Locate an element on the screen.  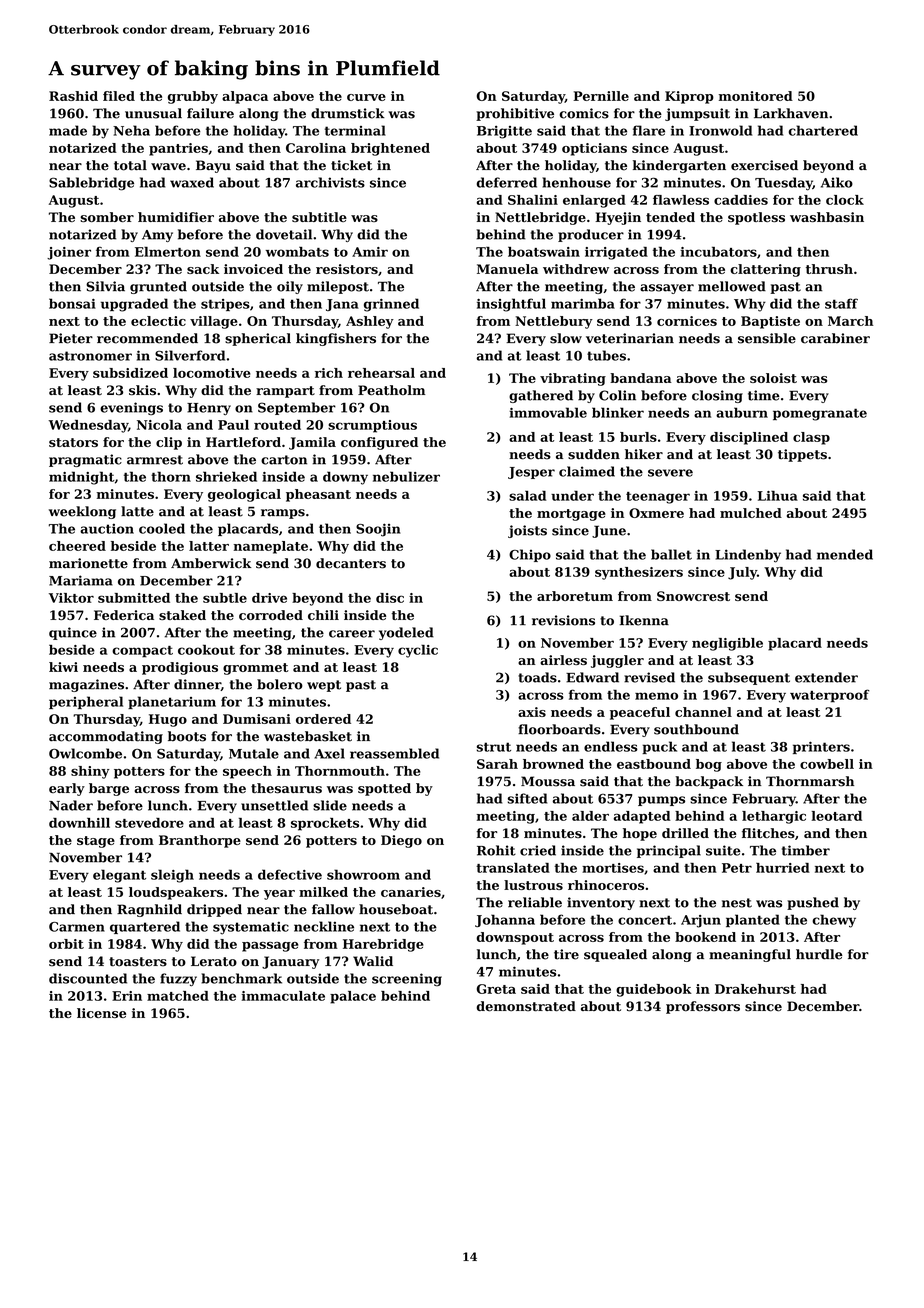
monitored is located at coordinates (756, 96).
